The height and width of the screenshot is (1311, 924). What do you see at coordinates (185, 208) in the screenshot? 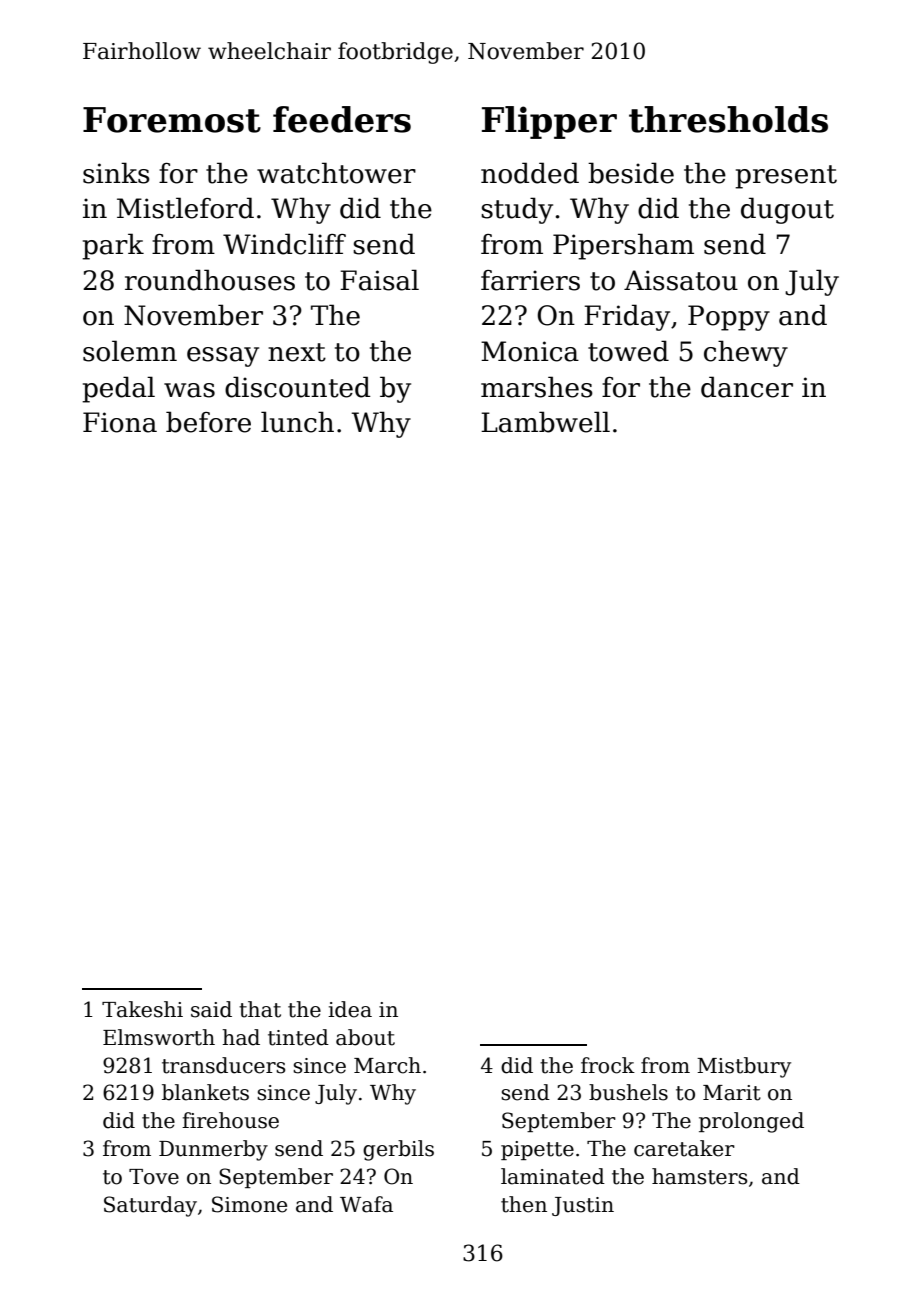
I see `Mistleford` at bounding box center [185, 208].
